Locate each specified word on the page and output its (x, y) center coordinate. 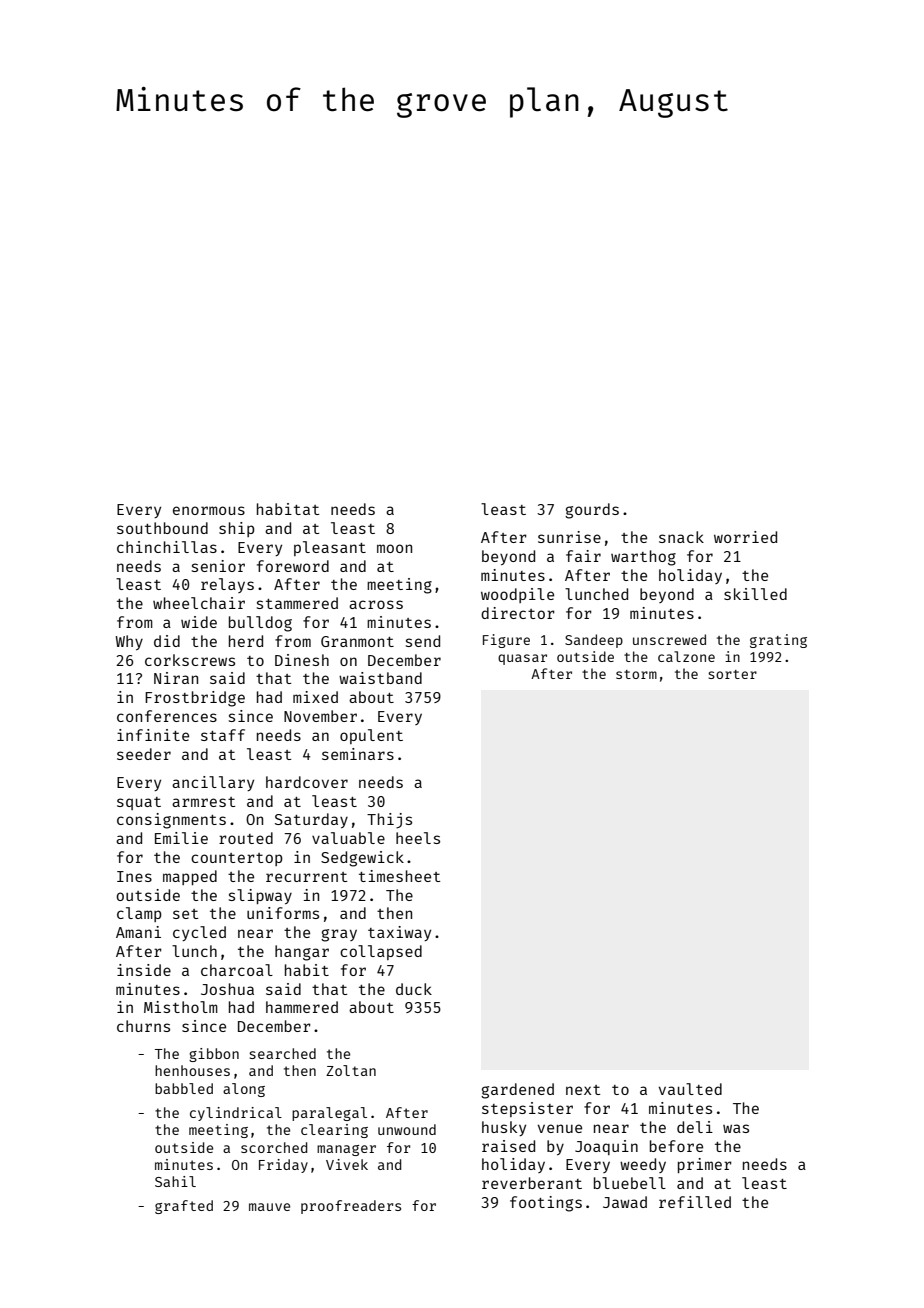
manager (346, 1150)
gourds (592, 511)
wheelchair (199, 603)
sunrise (569, 537)
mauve (269, 1207)
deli (695, 1127)
